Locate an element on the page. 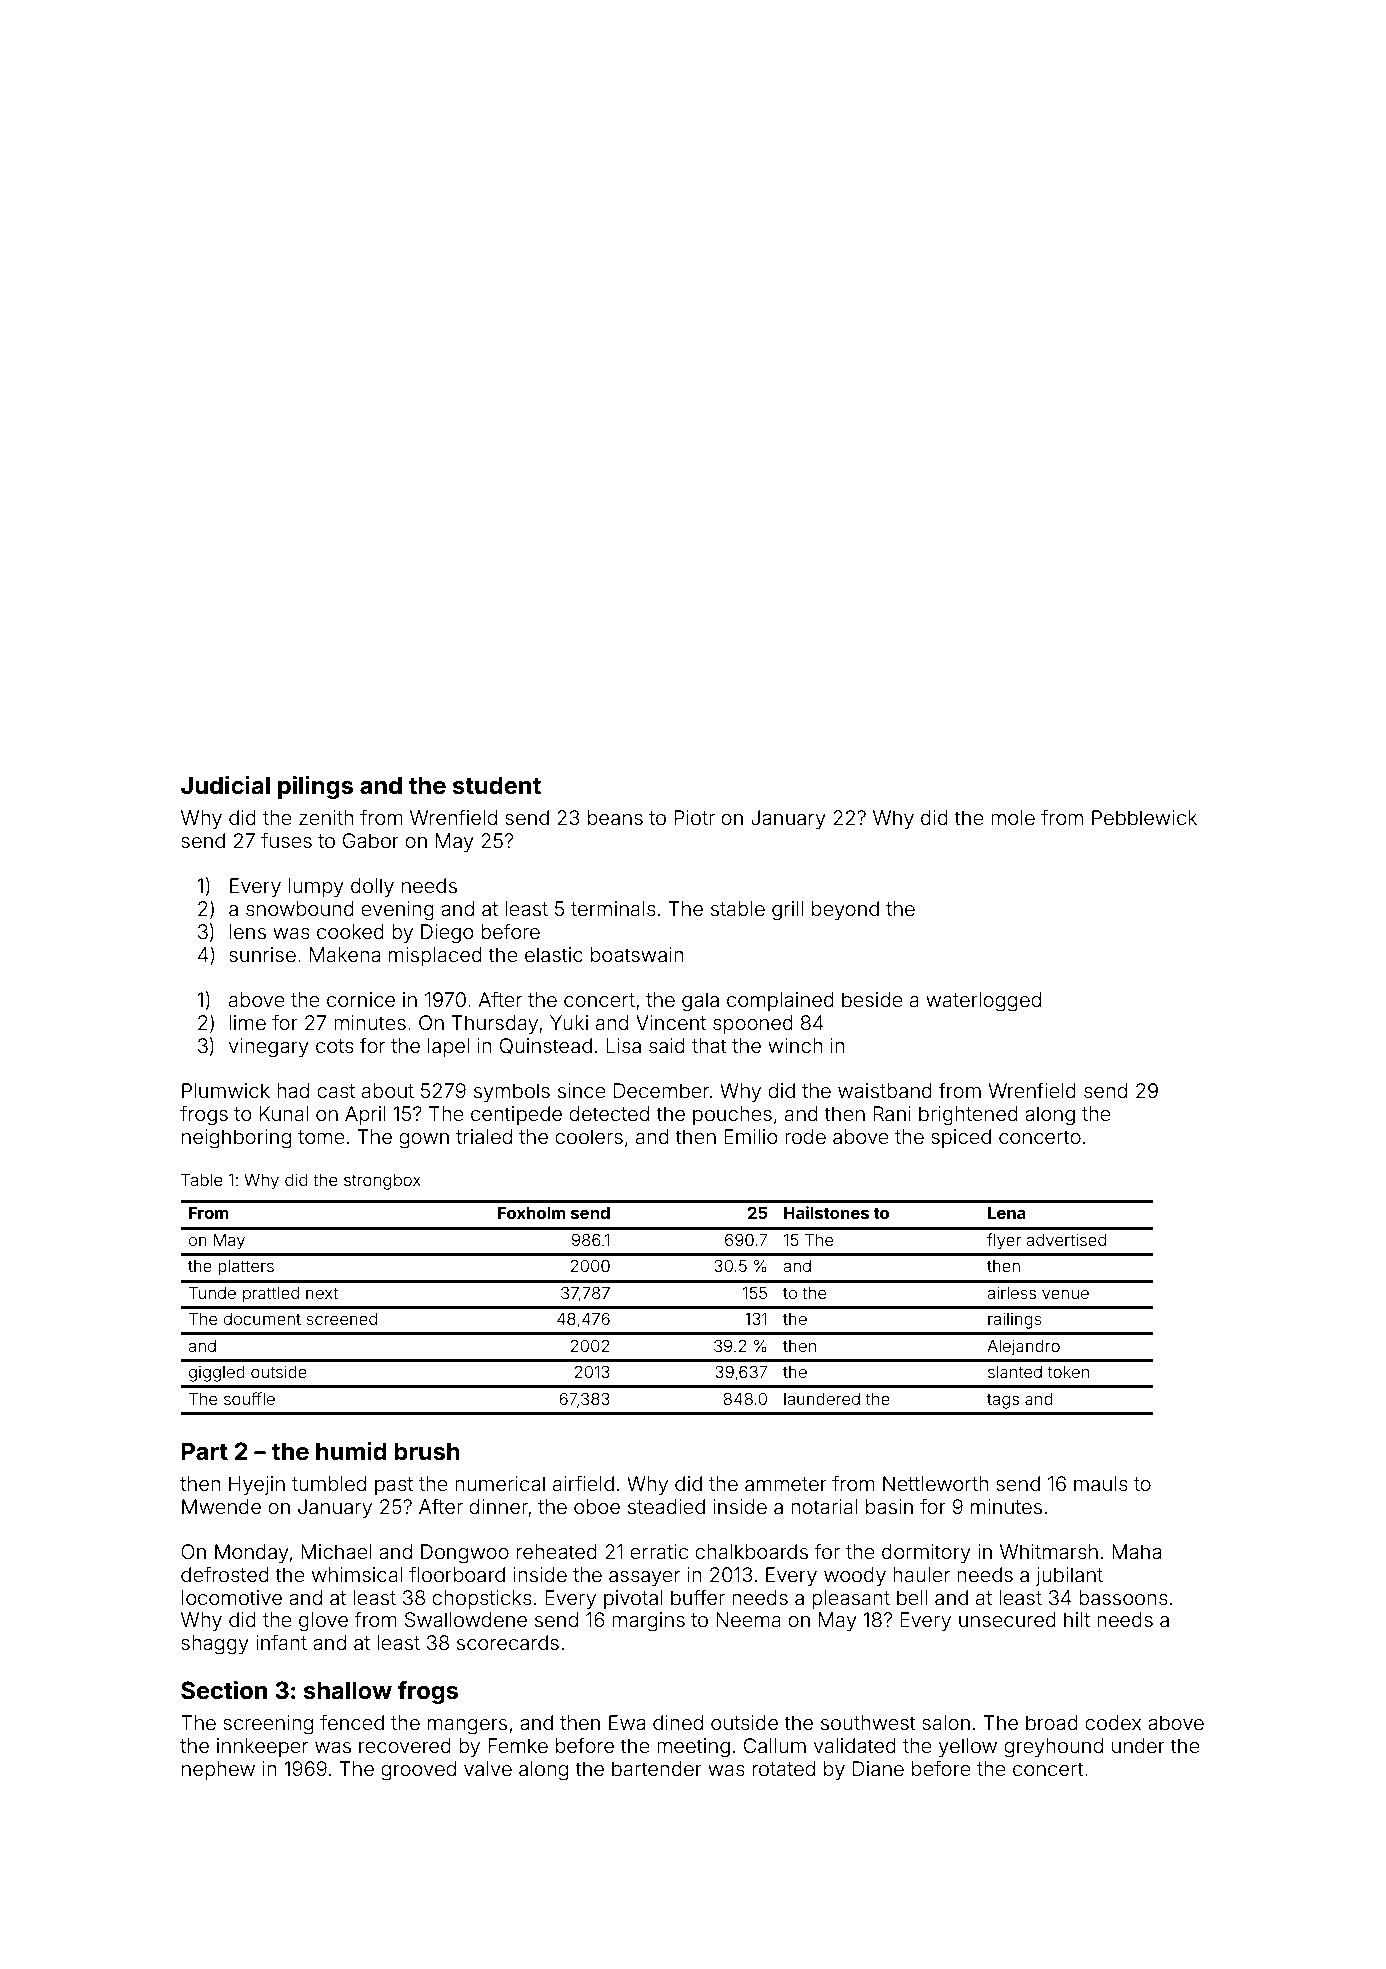 This image has height=1969, width=1386. token is located at coordinates (1068, 1372).
